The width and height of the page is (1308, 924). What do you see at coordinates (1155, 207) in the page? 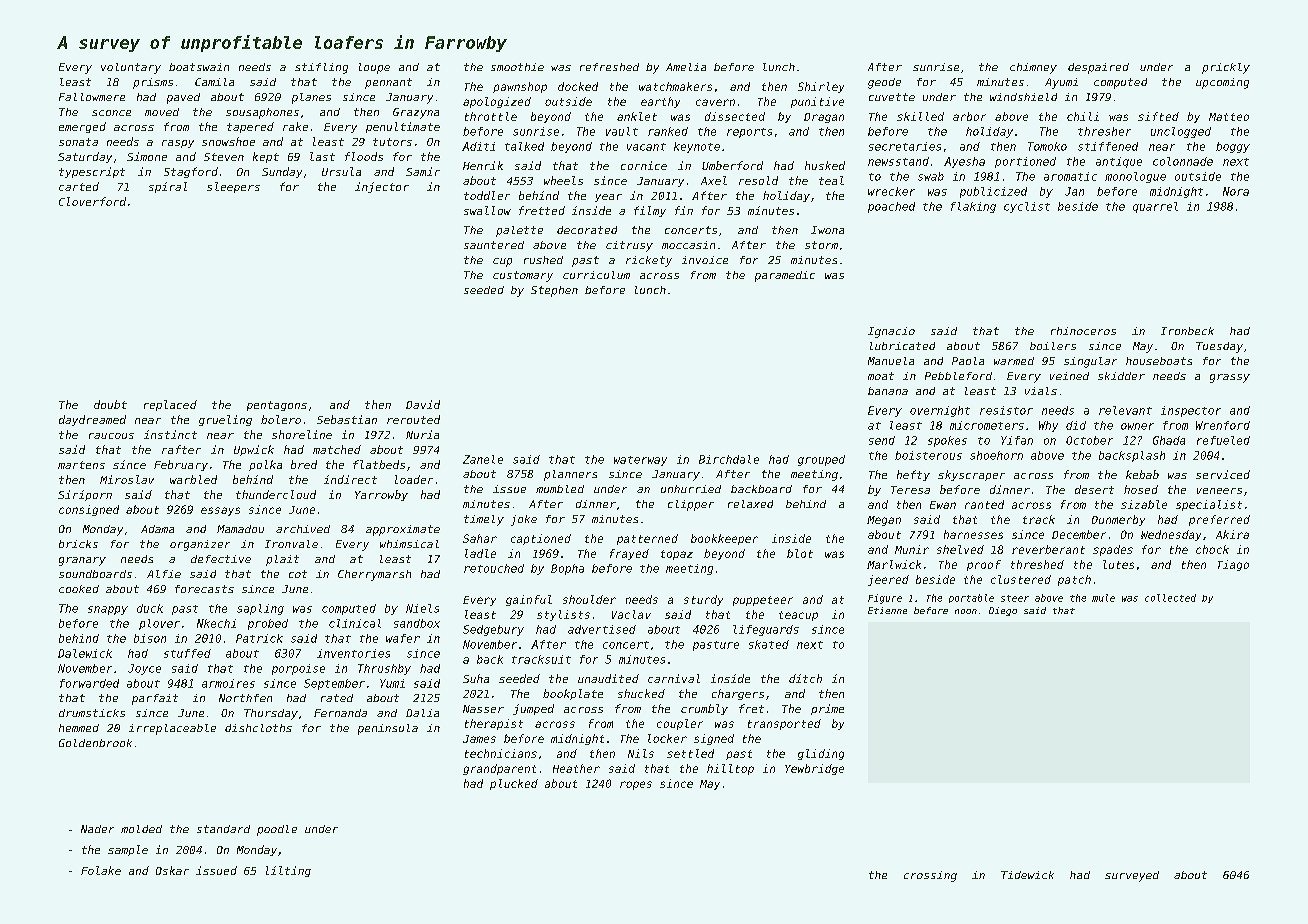
I see `quarrel` at bounding box center [1155, 207].
